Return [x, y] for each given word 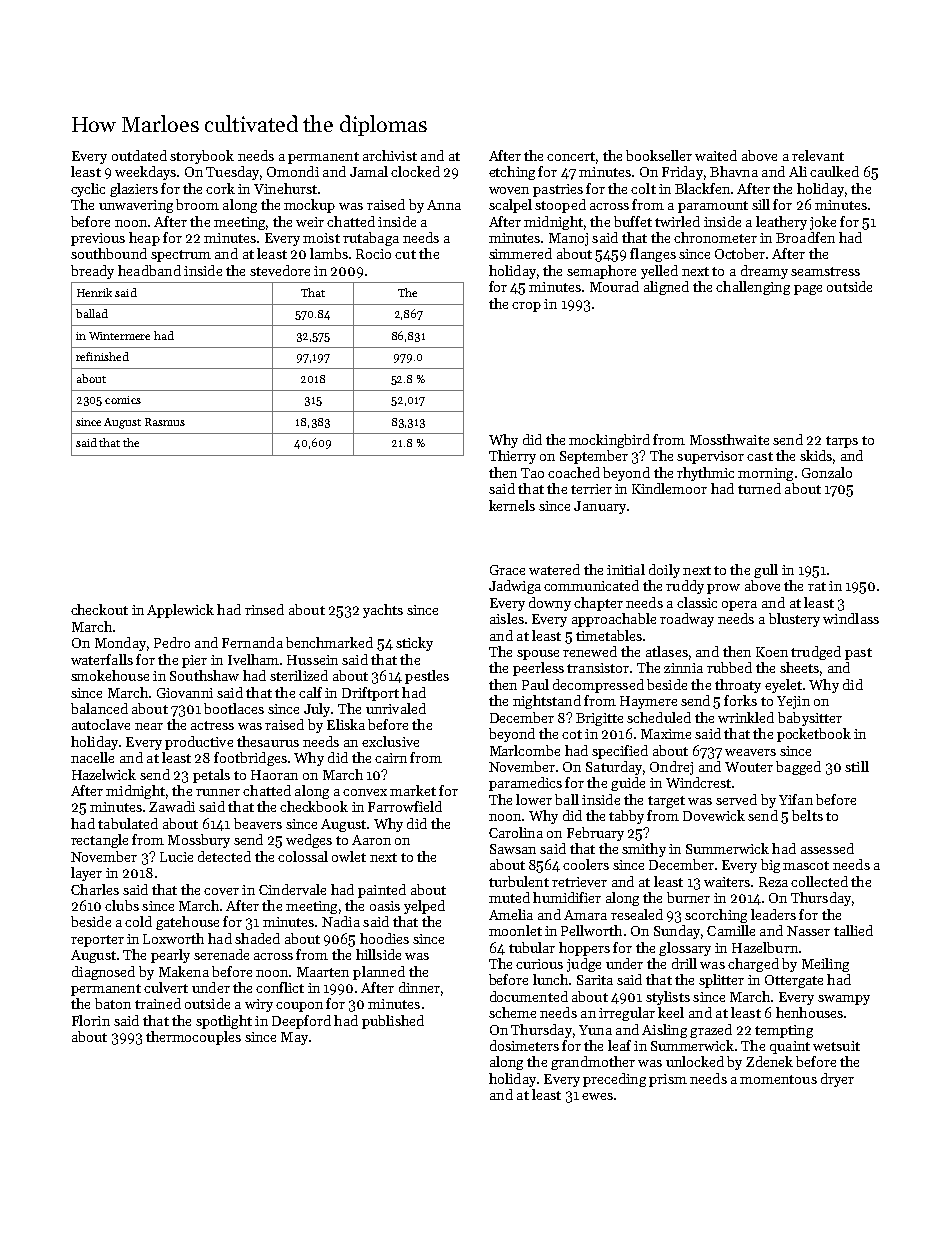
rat [817, 586]
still [857, 766]
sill [761, 204]
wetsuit [836, 1046]
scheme [512, 1012]
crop [526, 307]
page [808, 290]
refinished [102, 356]
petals [211, 776]
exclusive [390, 741]
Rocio [373, 254]
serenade [221, 954]
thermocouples [193, 1038]
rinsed [264, 609]
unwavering [136, 206]
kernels [512, 505]
